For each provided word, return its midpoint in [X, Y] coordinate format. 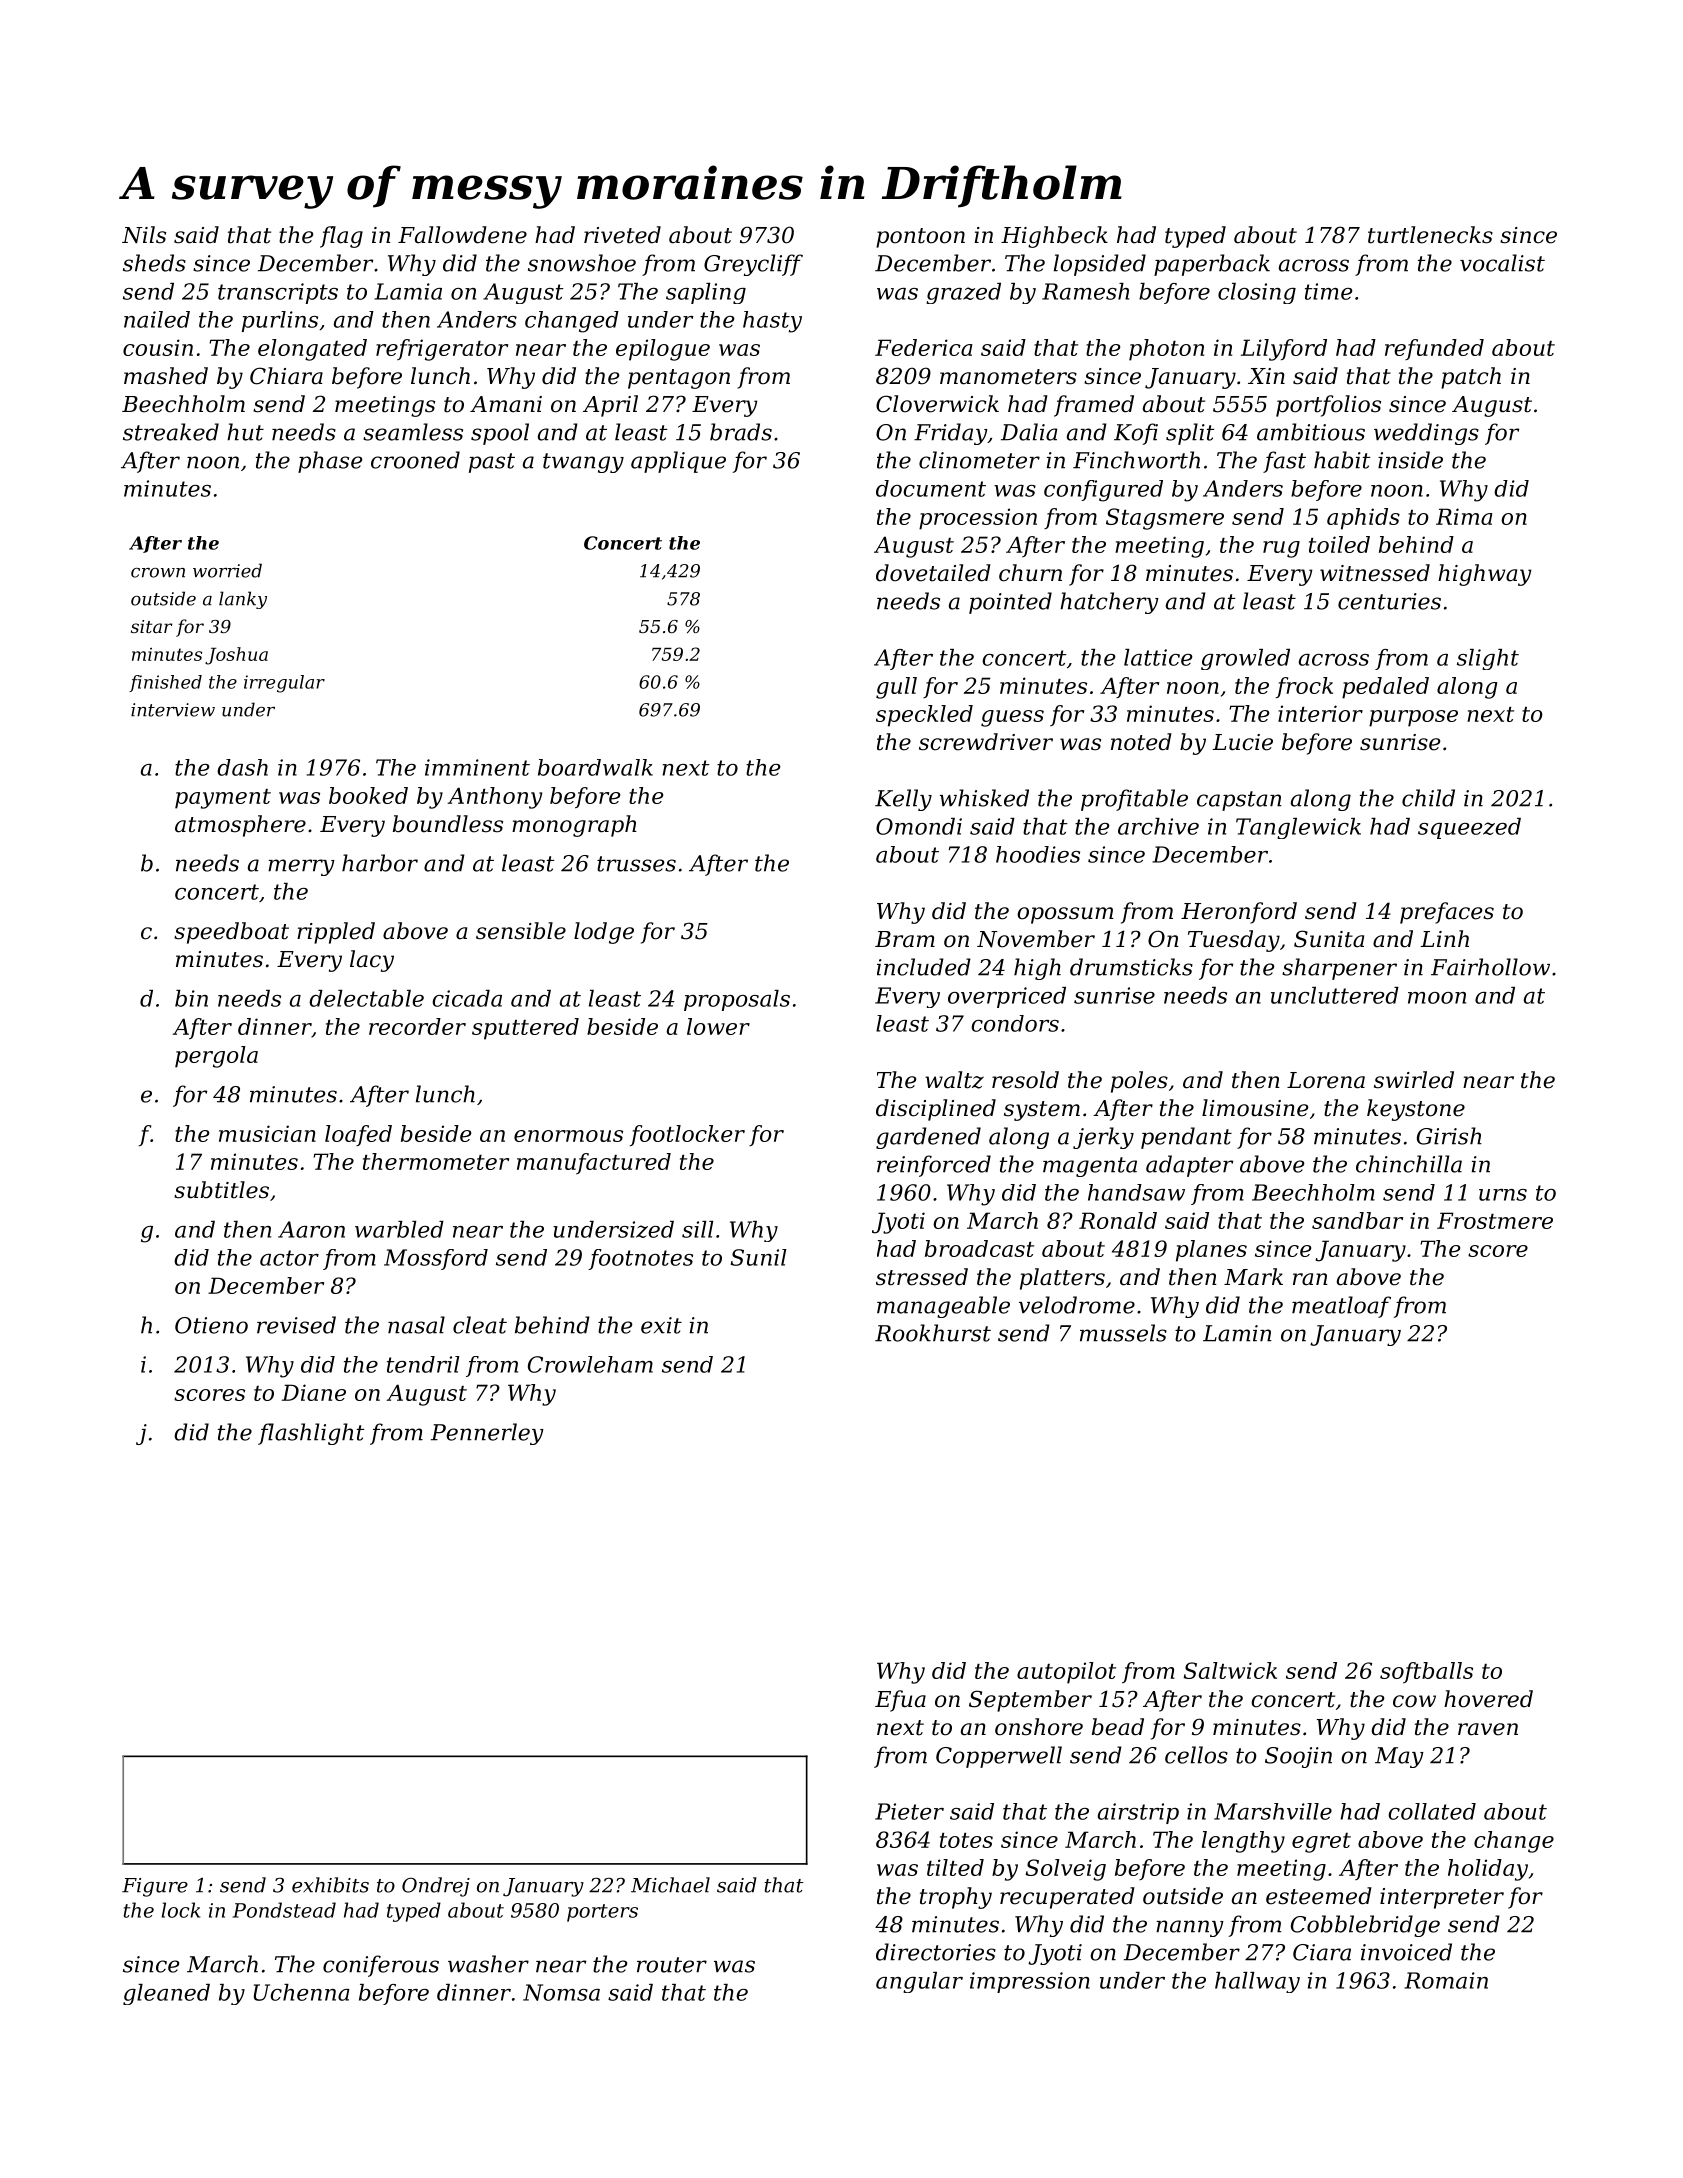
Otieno [211, 1325]
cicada [467, 998]
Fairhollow [1490, 967]
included [924, 967]
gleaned [166, 1994]
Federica [923, 347]
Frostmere [1495, 1220]
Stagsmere [1165, 519]
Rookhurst [933, 1333]
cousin [158, 347]
